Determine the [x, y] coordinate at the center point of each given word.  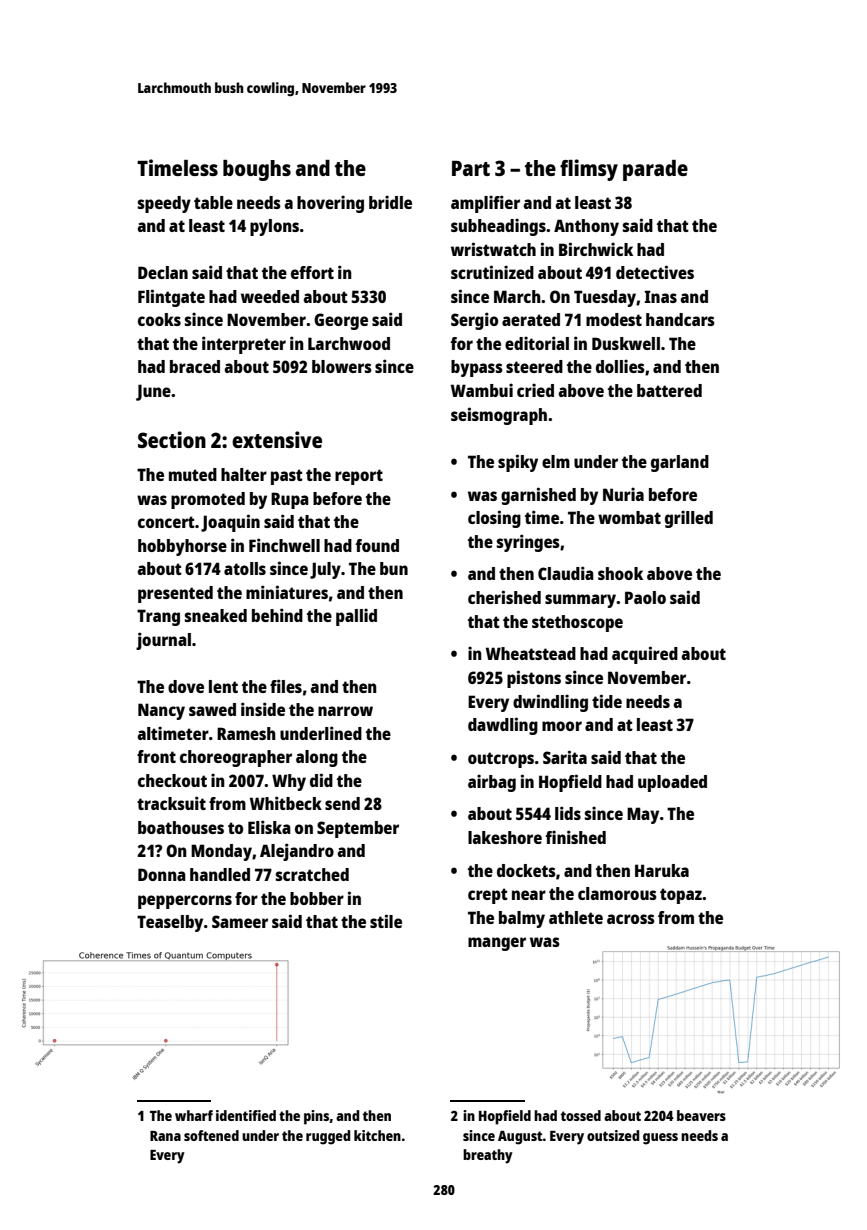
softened [211, 1135]
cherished [504, 597]
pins [317, 1117]
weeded [270, 296]
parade [655, 170]
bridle [390, 202]
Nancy [161, 711]
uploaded [672, 783]
